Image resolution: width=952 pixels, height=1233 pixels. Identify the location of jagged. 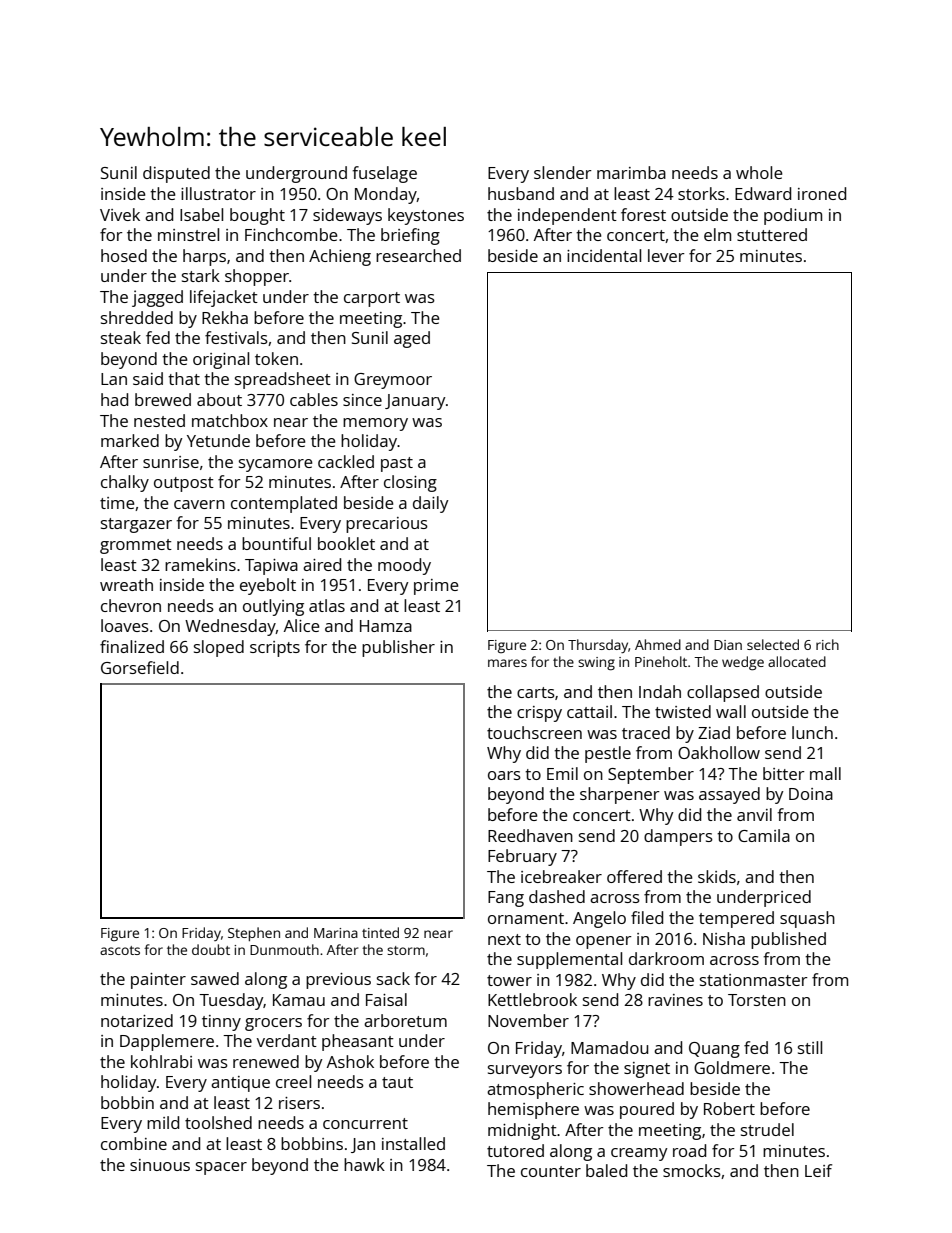
(157, 298).
